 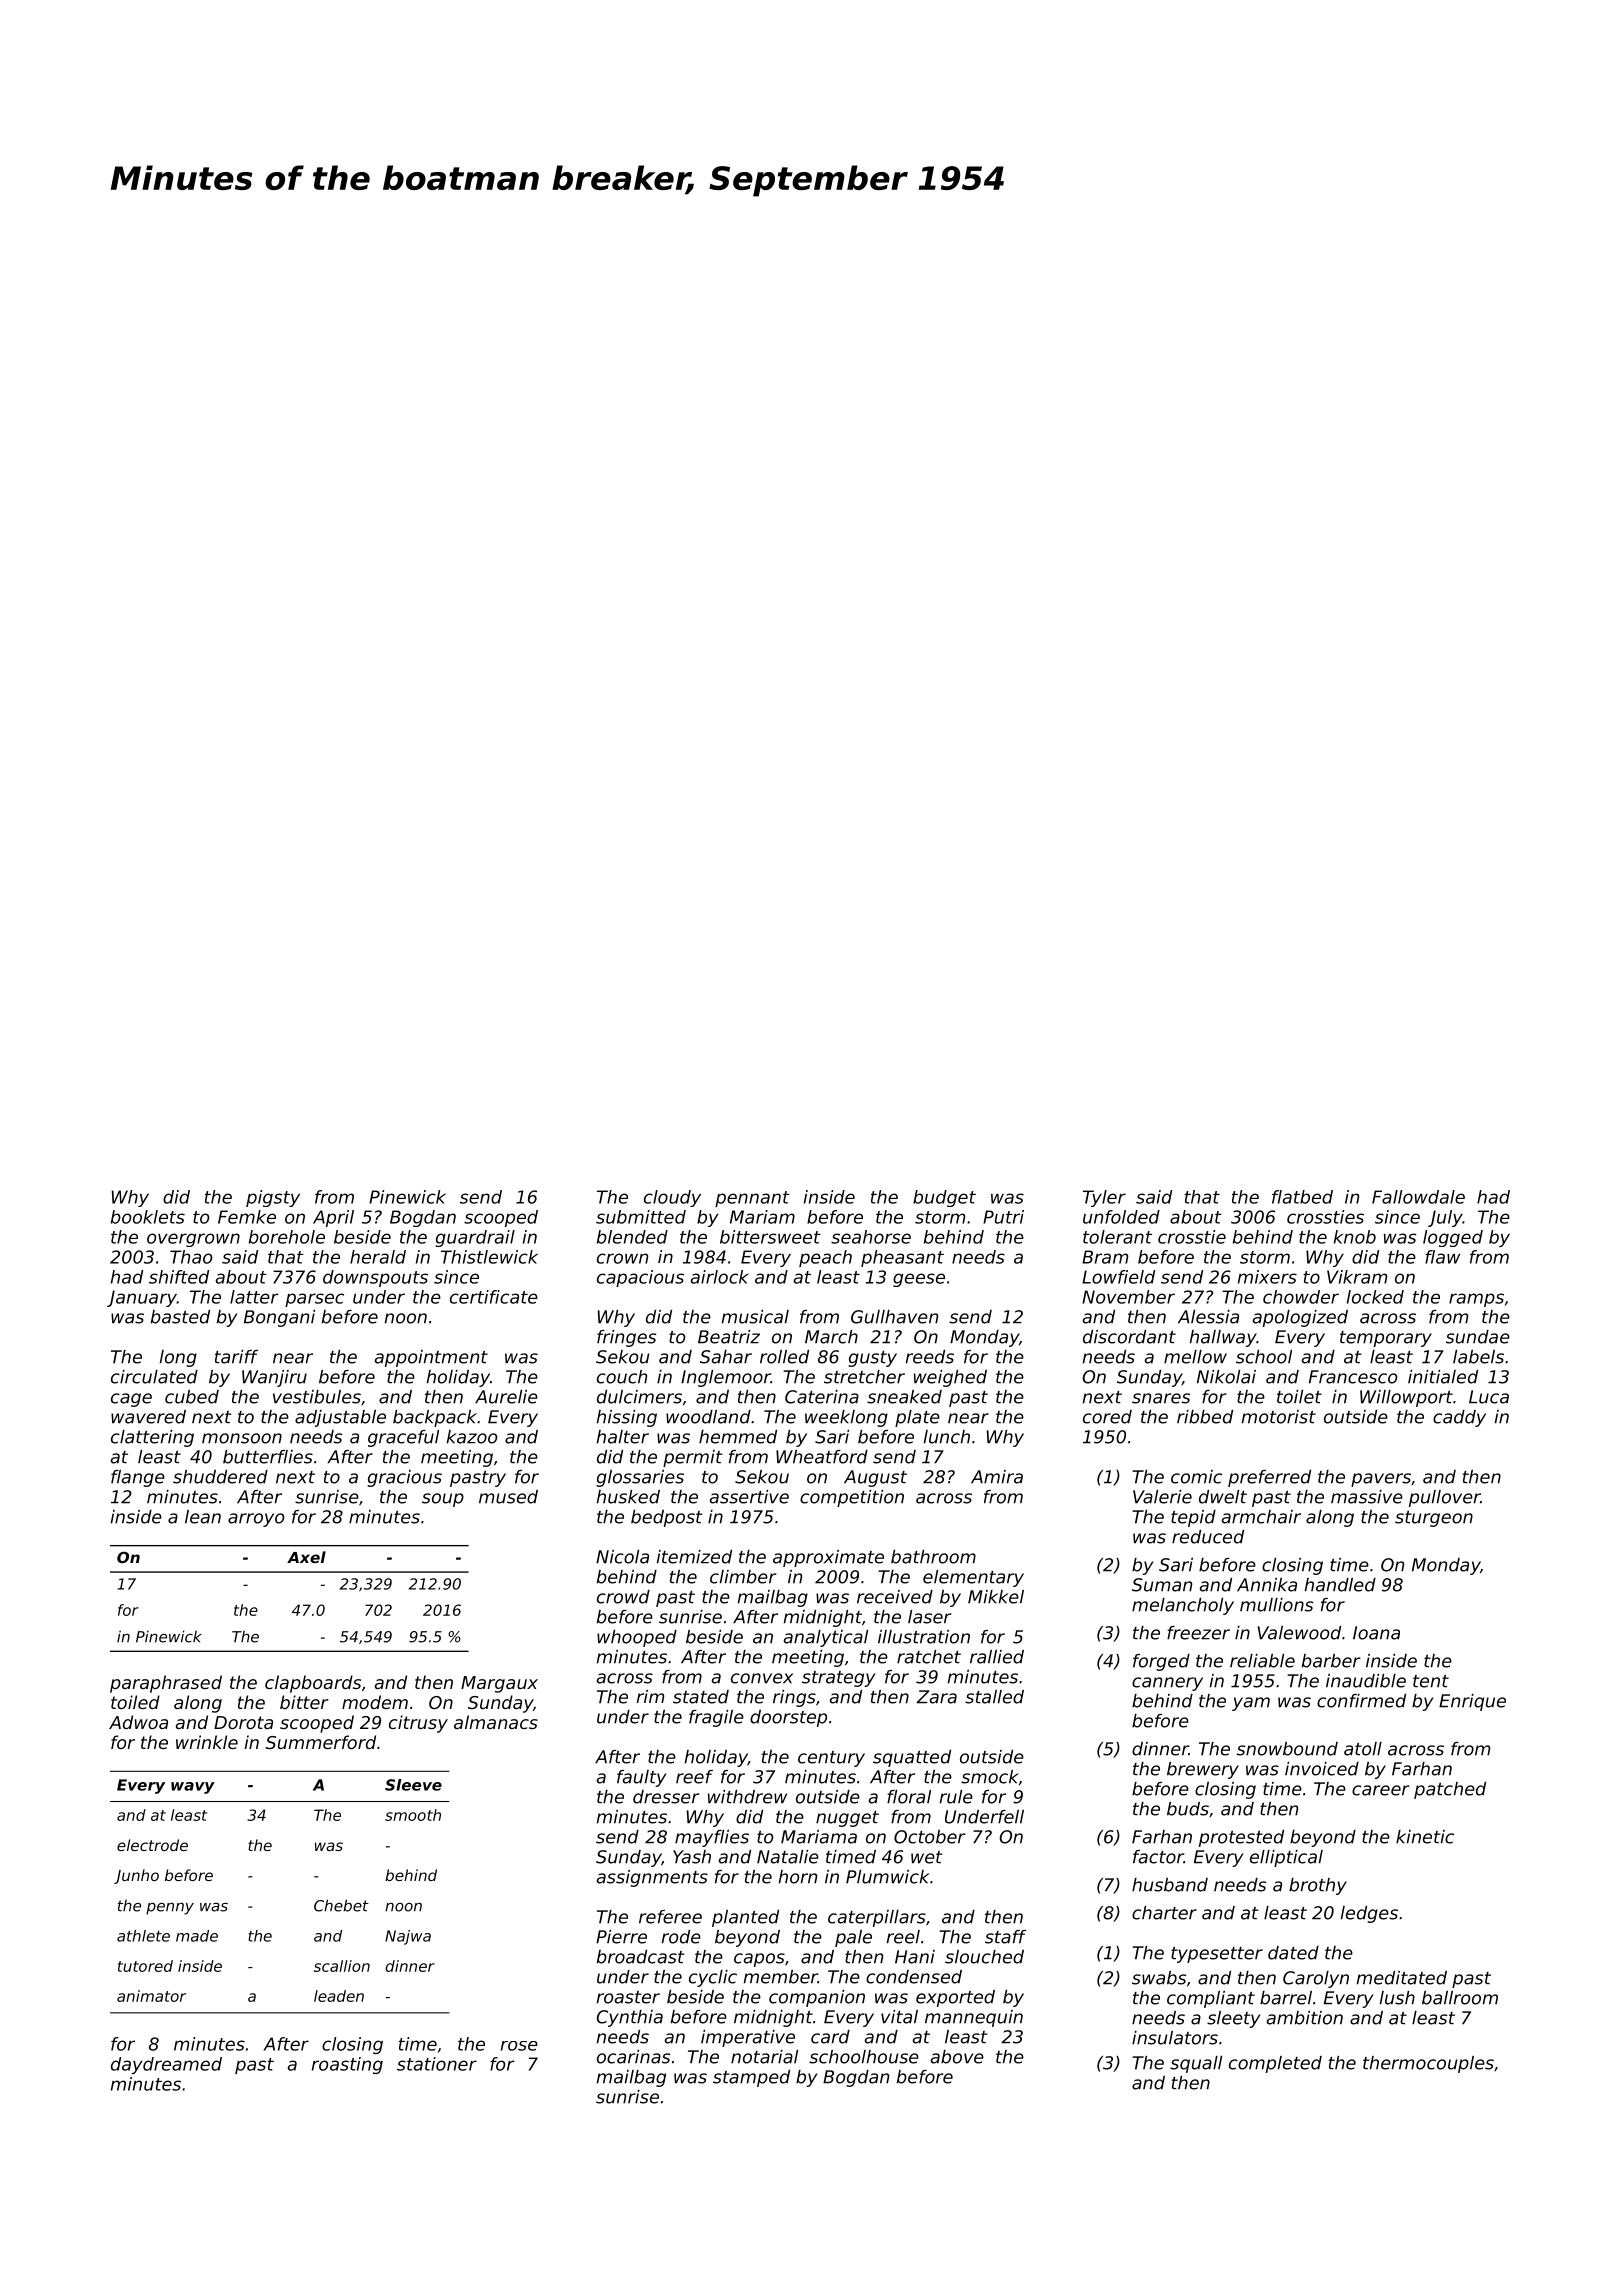 What do you see at coordinates (136, 1876) in the page?
I see `Junho` at bounding box center [136, 1876].
